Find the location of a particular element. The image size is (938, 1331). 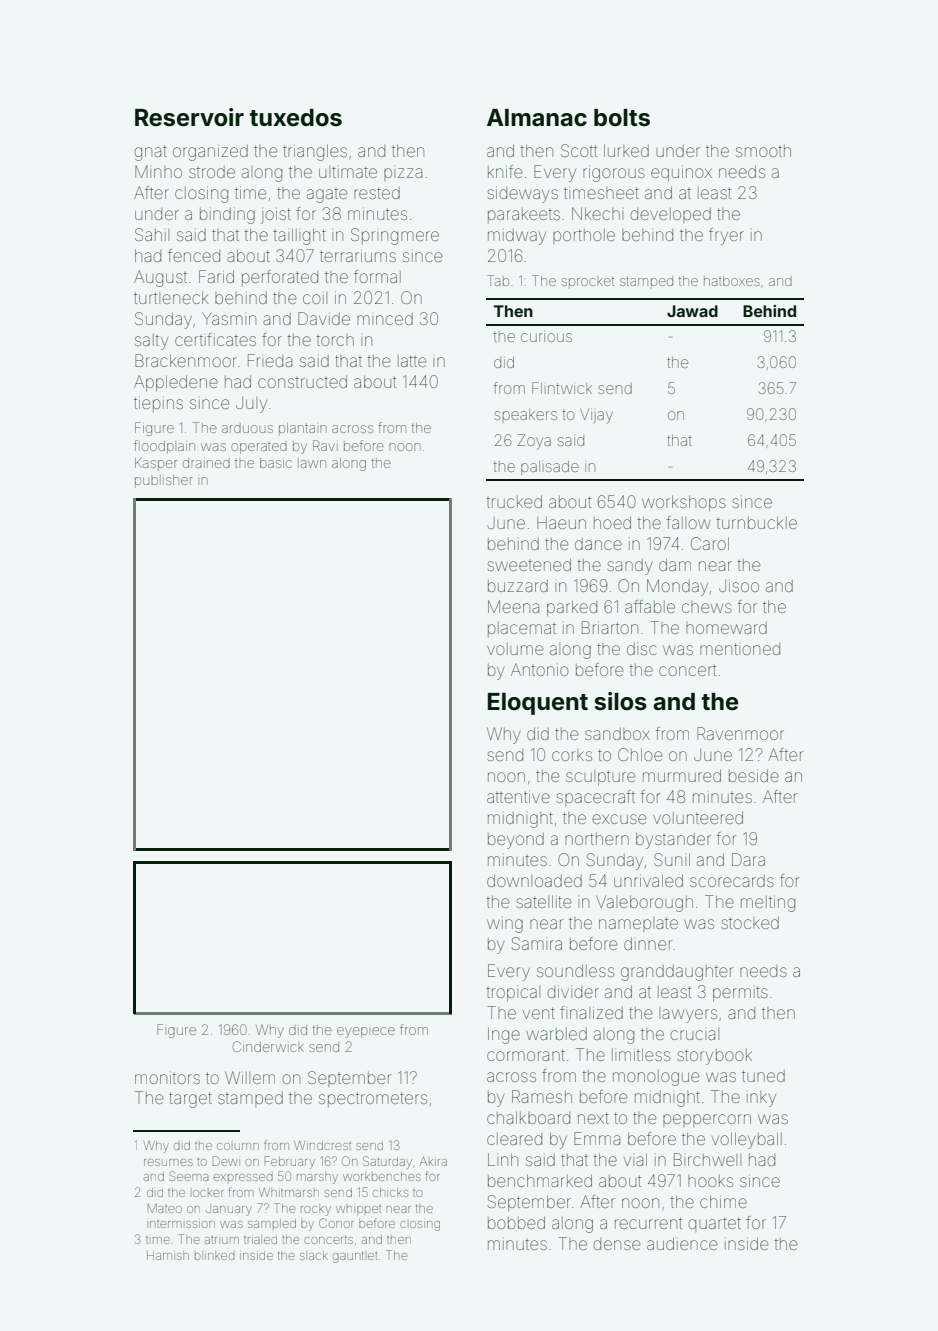

excuse is located at coordinates (619, 819).
